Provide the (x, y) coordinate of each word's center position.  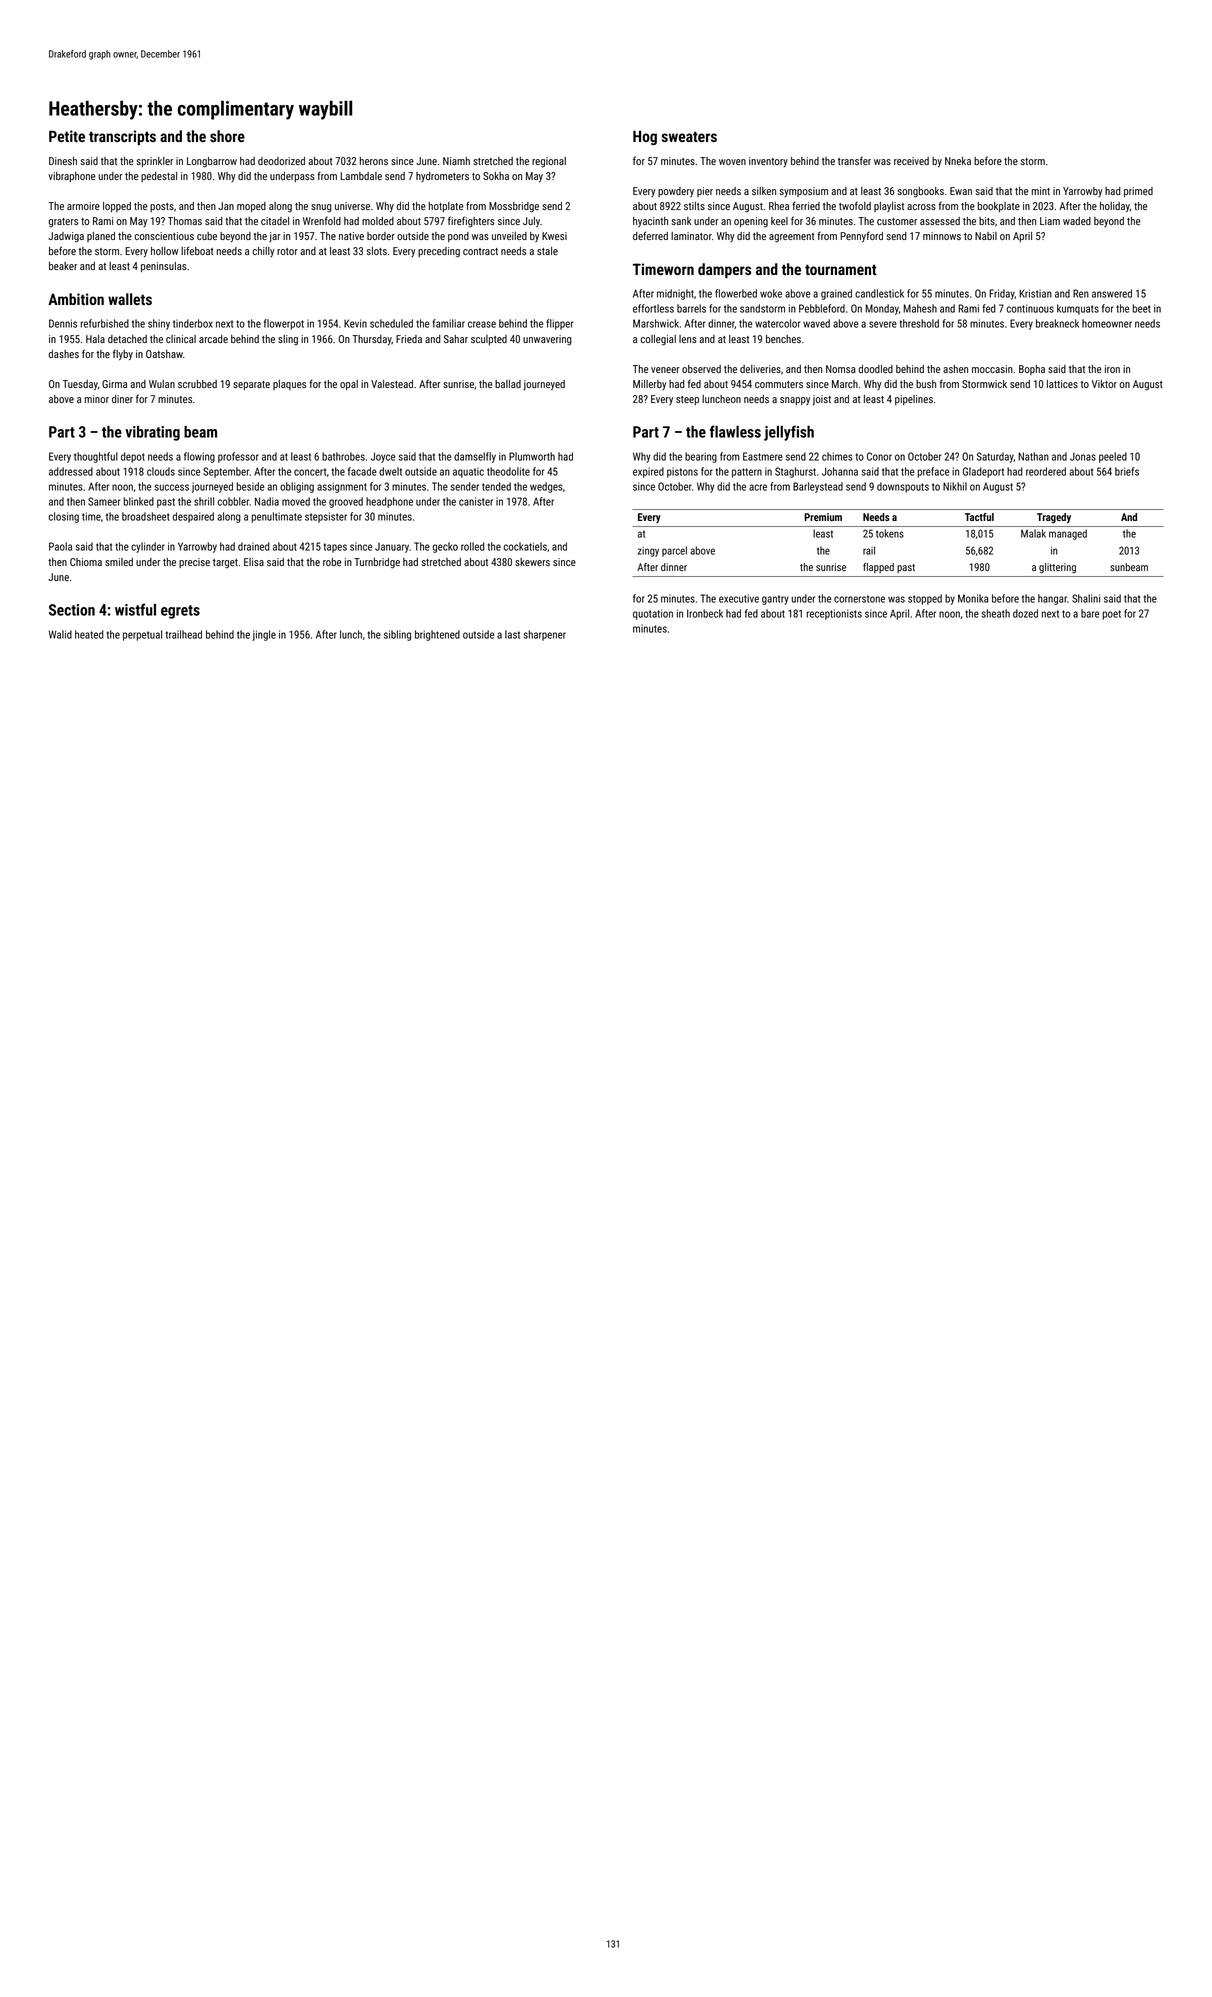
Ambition (76, 299)
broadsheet (146, 516)
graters (63, 223)
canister (476, 501)
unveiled (509, 236)
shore (227, 136)
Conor (879, 456)
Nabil (986, 236)
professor (238, 457)
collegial (658, 340)
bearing (701, 457)
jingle (264, 635)
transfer (854, 160)
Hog (645, 137)
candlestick (879, 293)
